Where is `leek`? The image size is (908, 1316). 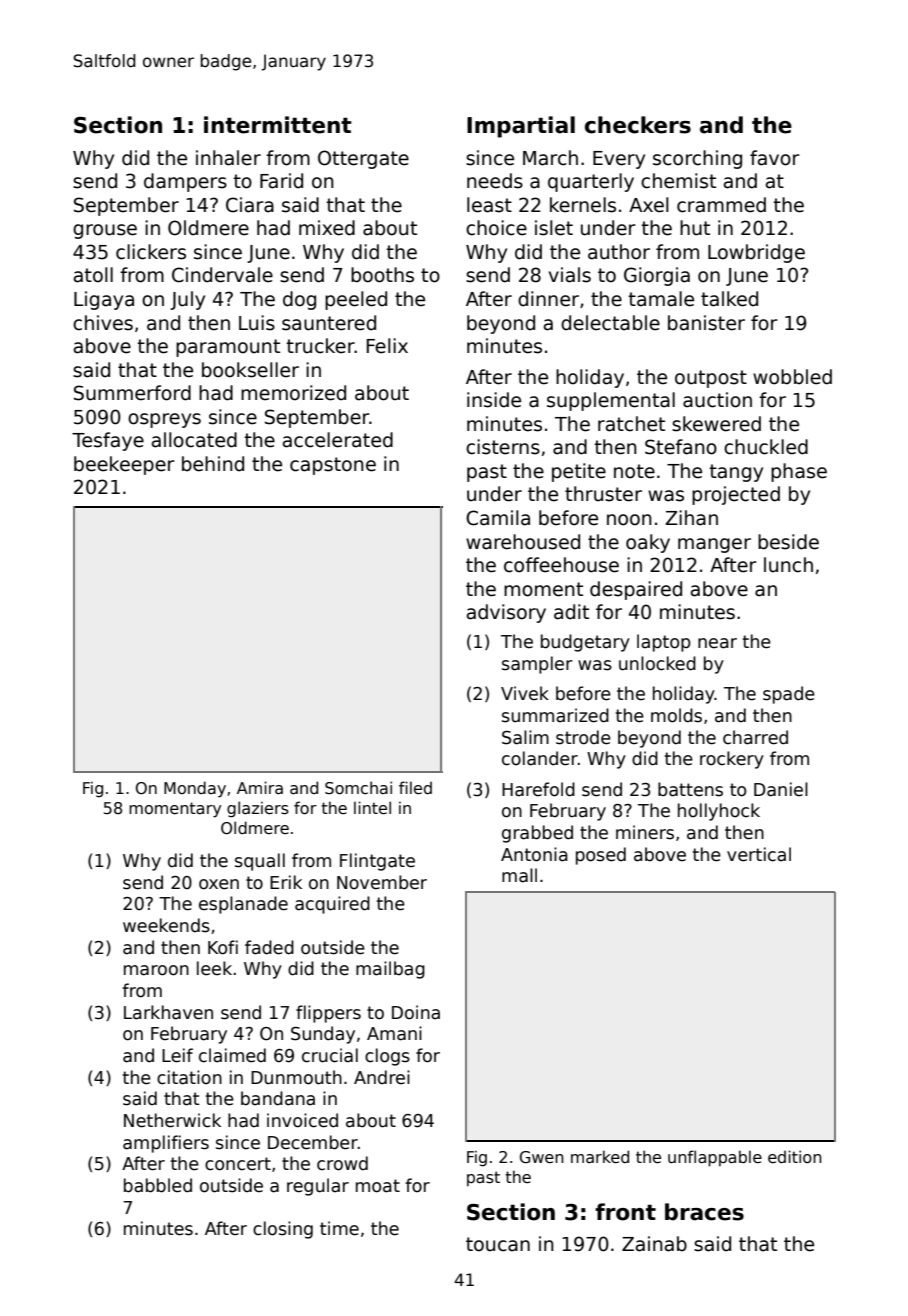 leek is located at coordinates (214, 968).
